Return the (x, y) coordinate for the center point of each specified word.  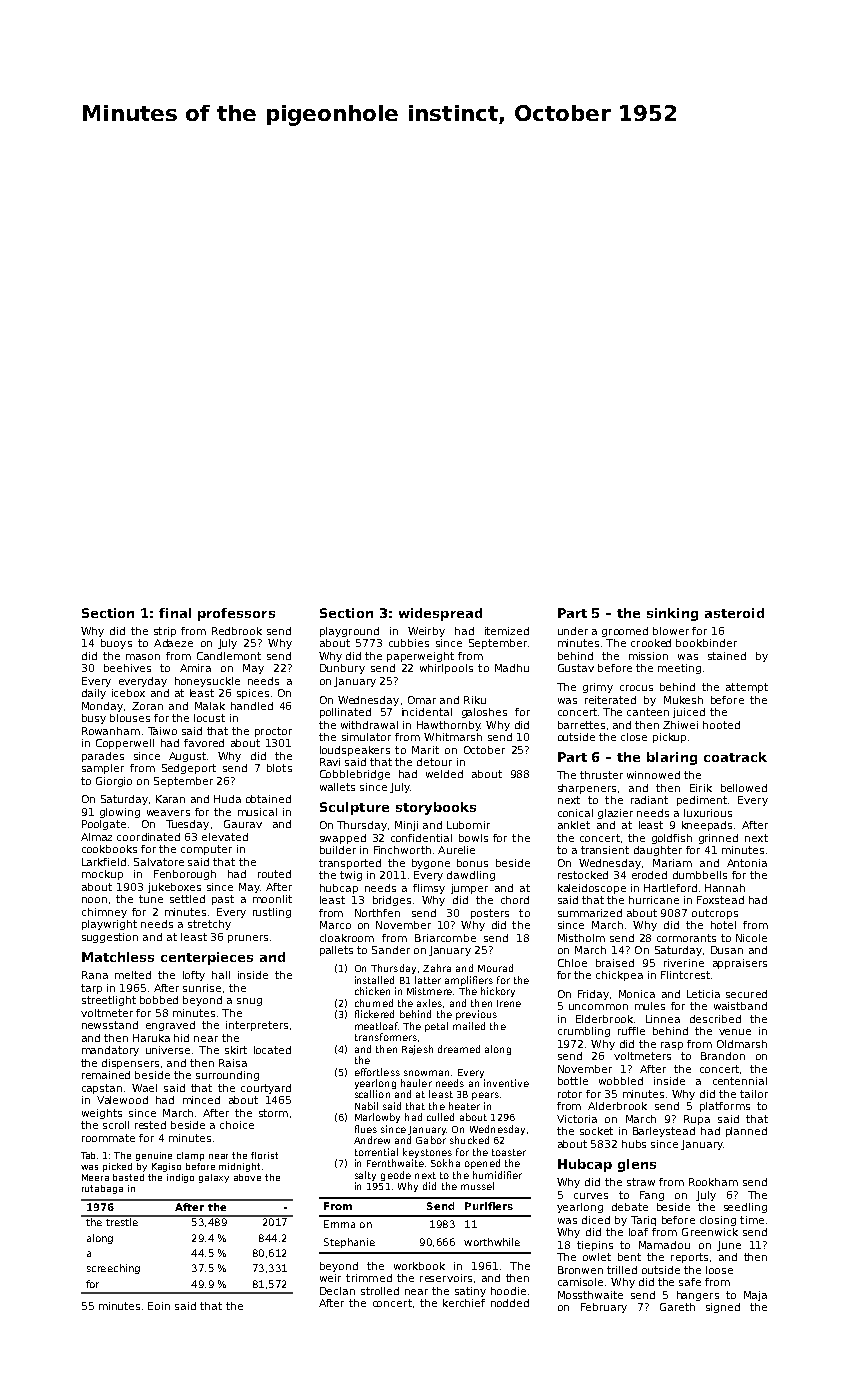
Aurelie (456, 850)
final (175, 613)
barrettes (581, 725)
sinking (672, 614)
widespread (440, 614)
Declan (337, 1291)
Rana (95, 975)
